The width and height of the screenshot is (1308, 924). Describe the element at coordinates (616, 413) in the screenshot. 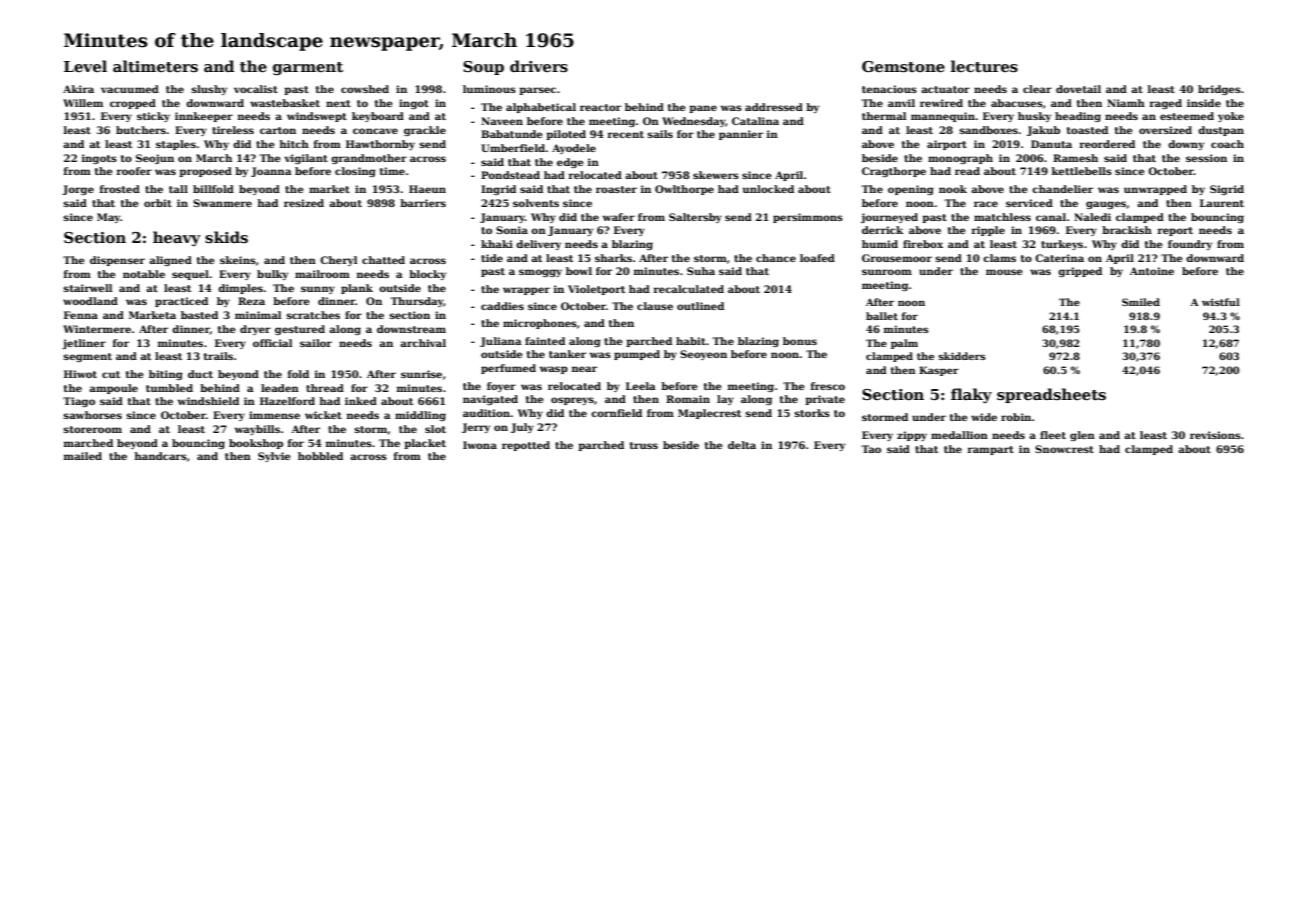

I see `cornfield` at that location.
